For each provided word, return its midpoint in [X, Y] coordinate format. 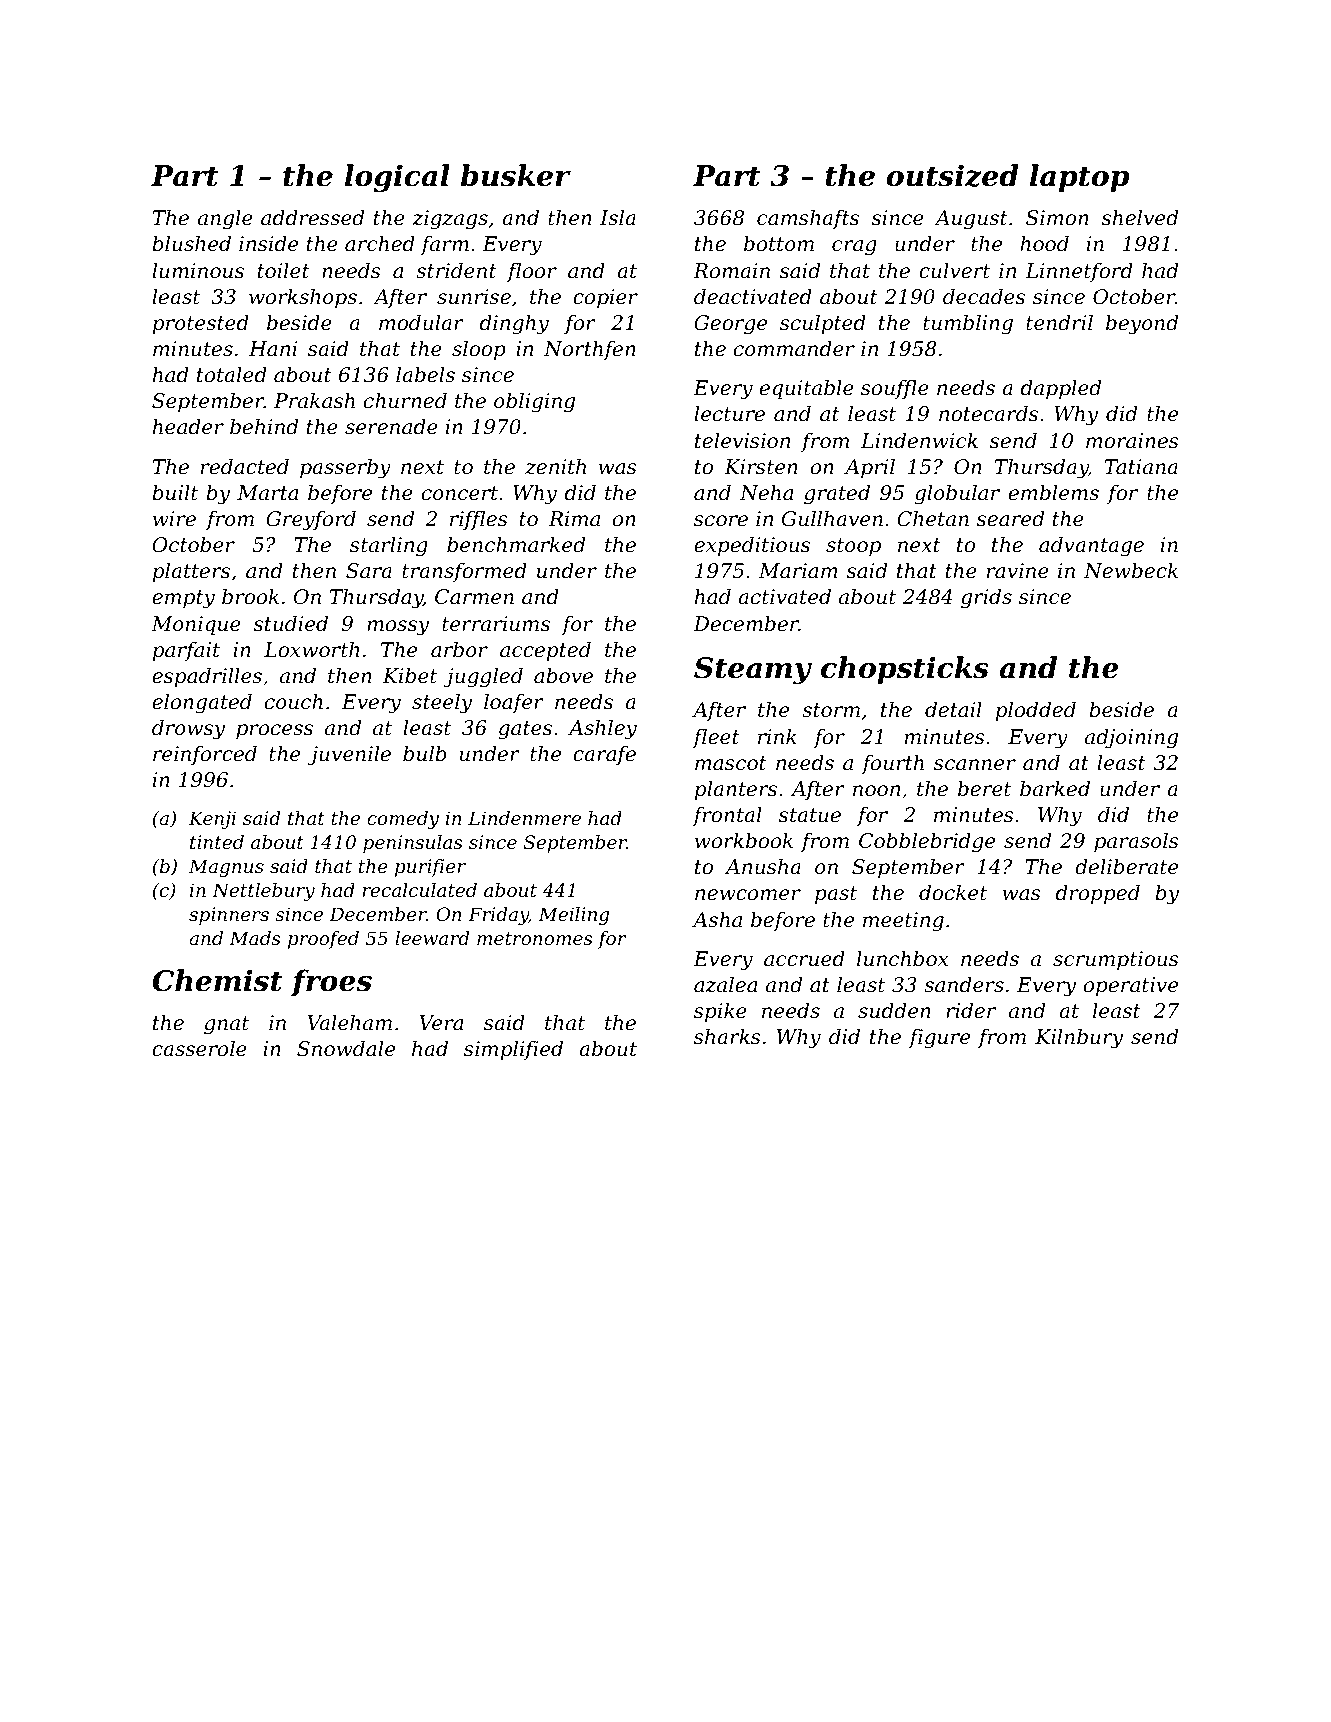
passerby [345, 468]
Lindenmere [524, 818]
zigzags [450, 220]
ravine [1018, 571]
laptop [1079, 178]
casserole [199, 1048]
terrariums [496, 624]
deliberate [1126, 866]
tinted [217, 842]
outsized [952, 175]
